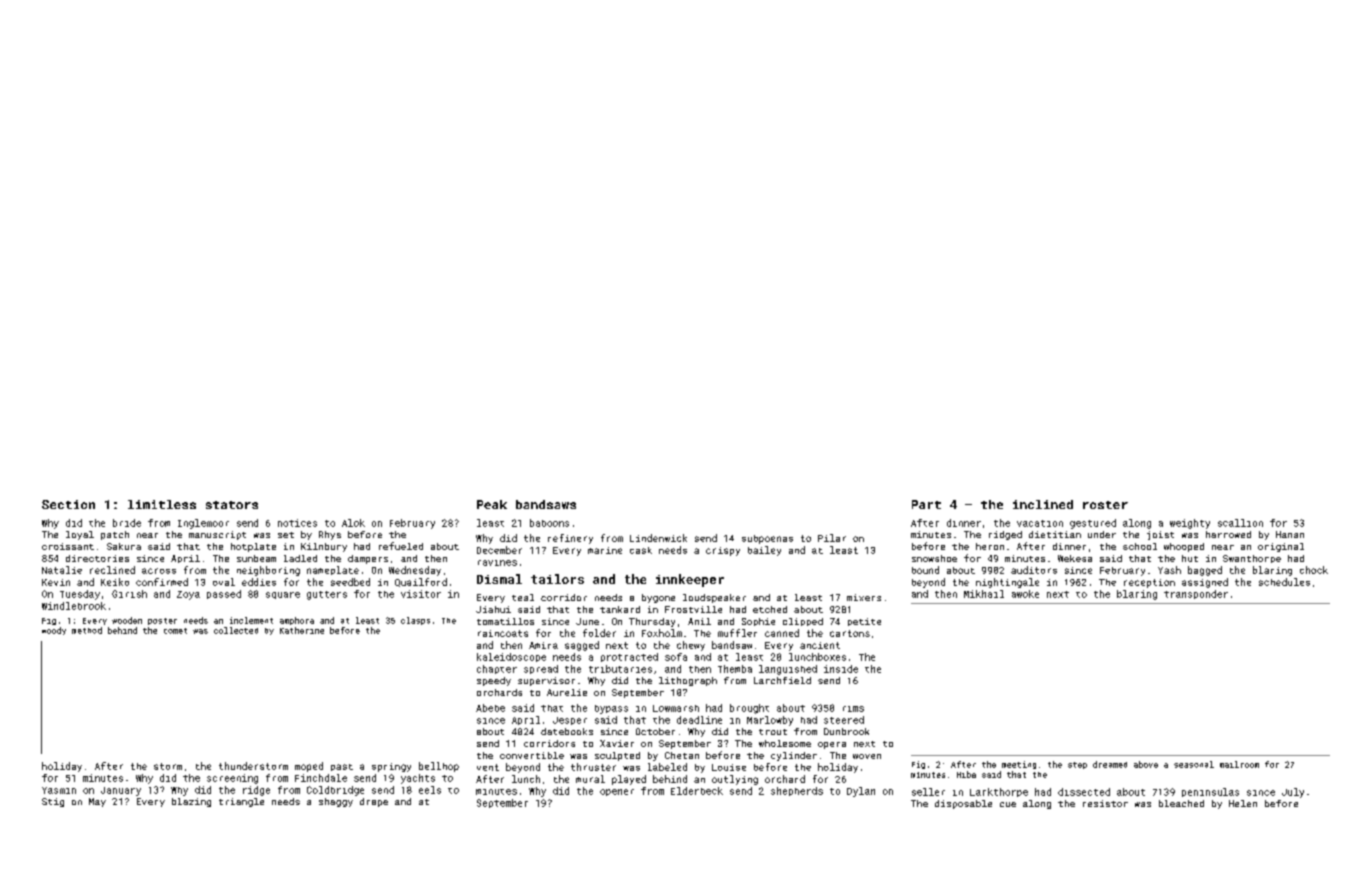 Image resolution: width=1372 pixels, height=887 pixels. What do you see at coordinates (54, 631) in the screenshot?
I see `woody` at bounding box center [54, 631].
